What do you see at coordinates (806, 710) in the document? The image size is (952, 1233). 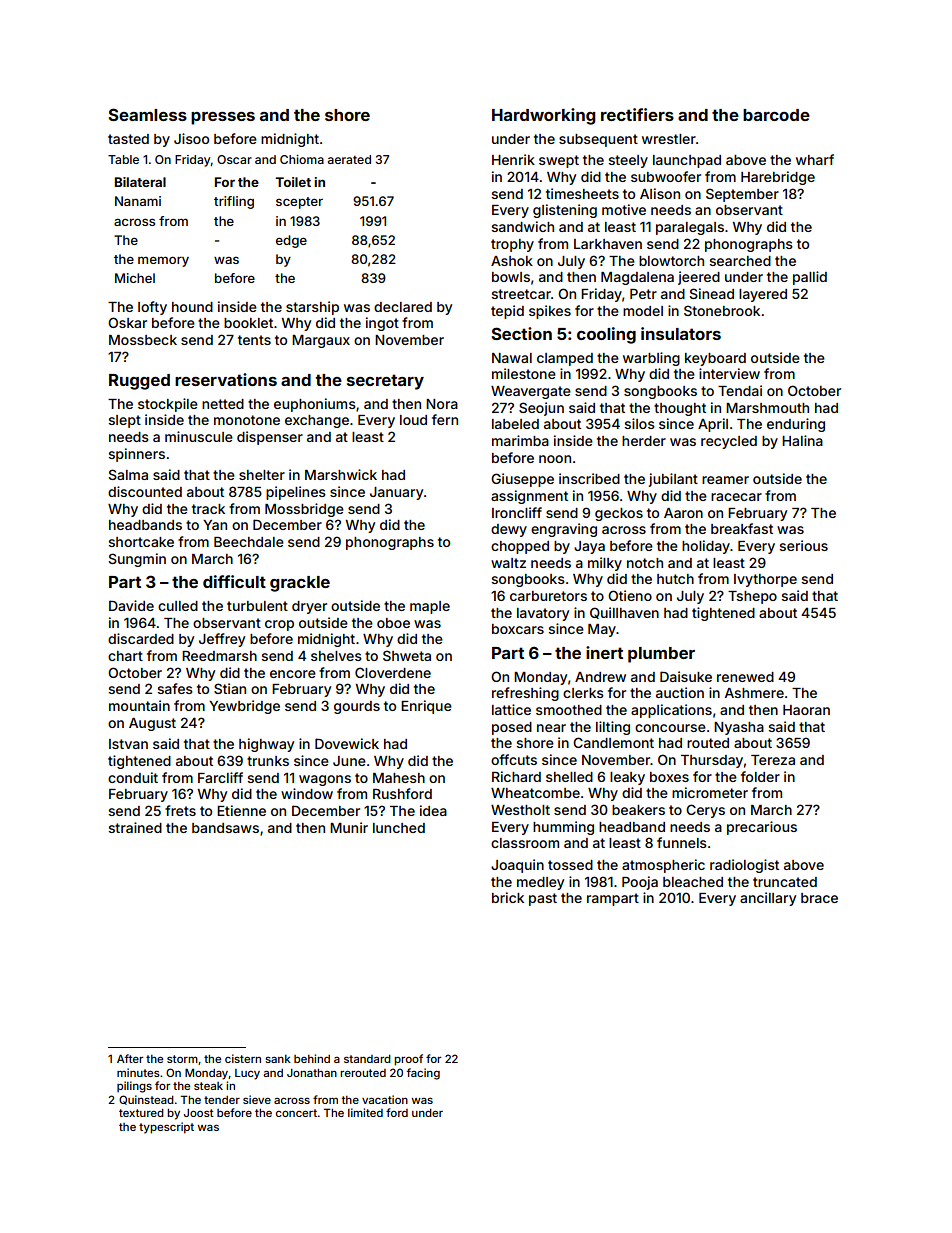 I see `Haoran` at bounding box center [806, 710].
